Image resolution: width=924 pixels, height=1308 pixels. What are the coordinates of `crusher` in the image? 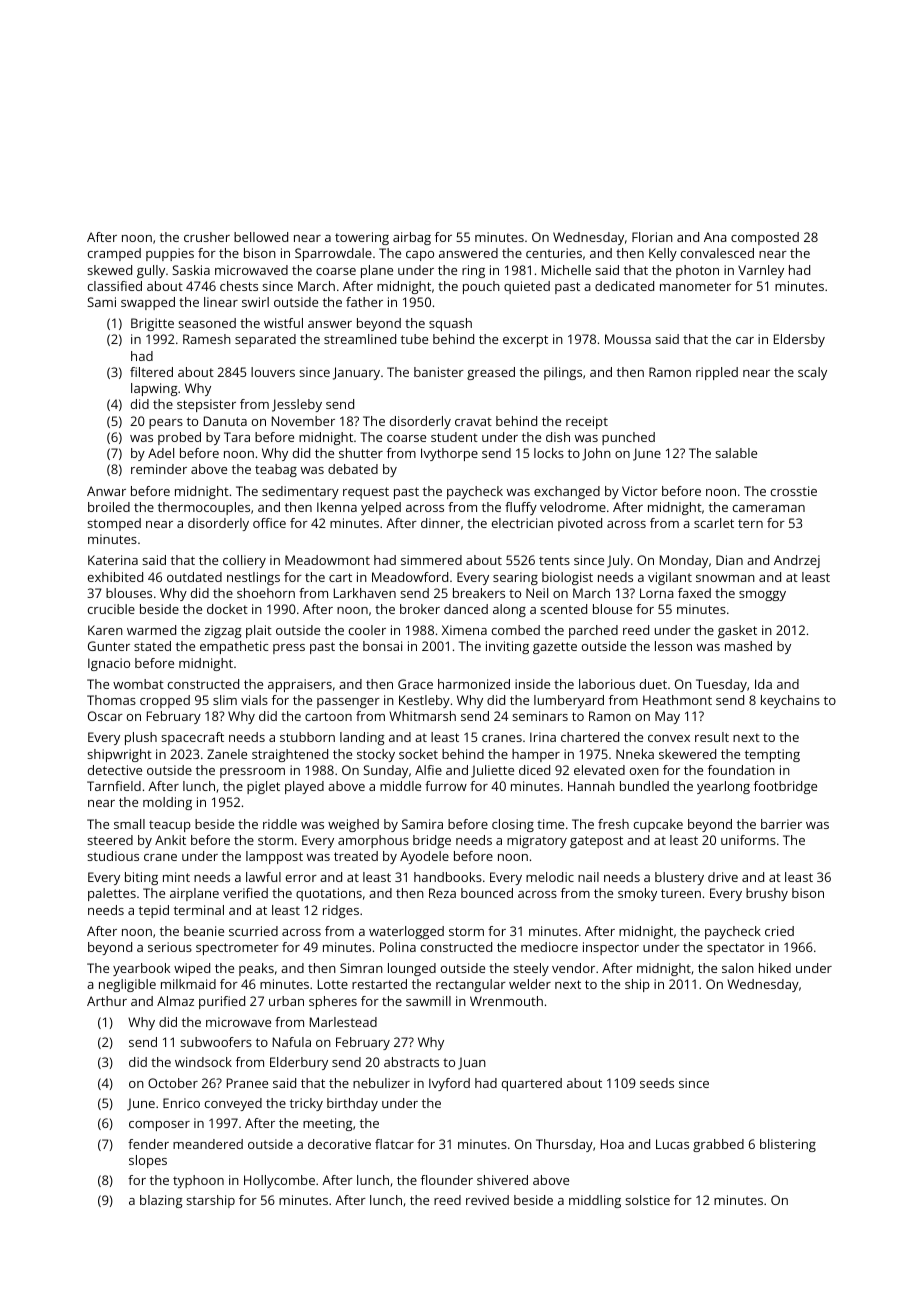 It's located at (207, 237).
